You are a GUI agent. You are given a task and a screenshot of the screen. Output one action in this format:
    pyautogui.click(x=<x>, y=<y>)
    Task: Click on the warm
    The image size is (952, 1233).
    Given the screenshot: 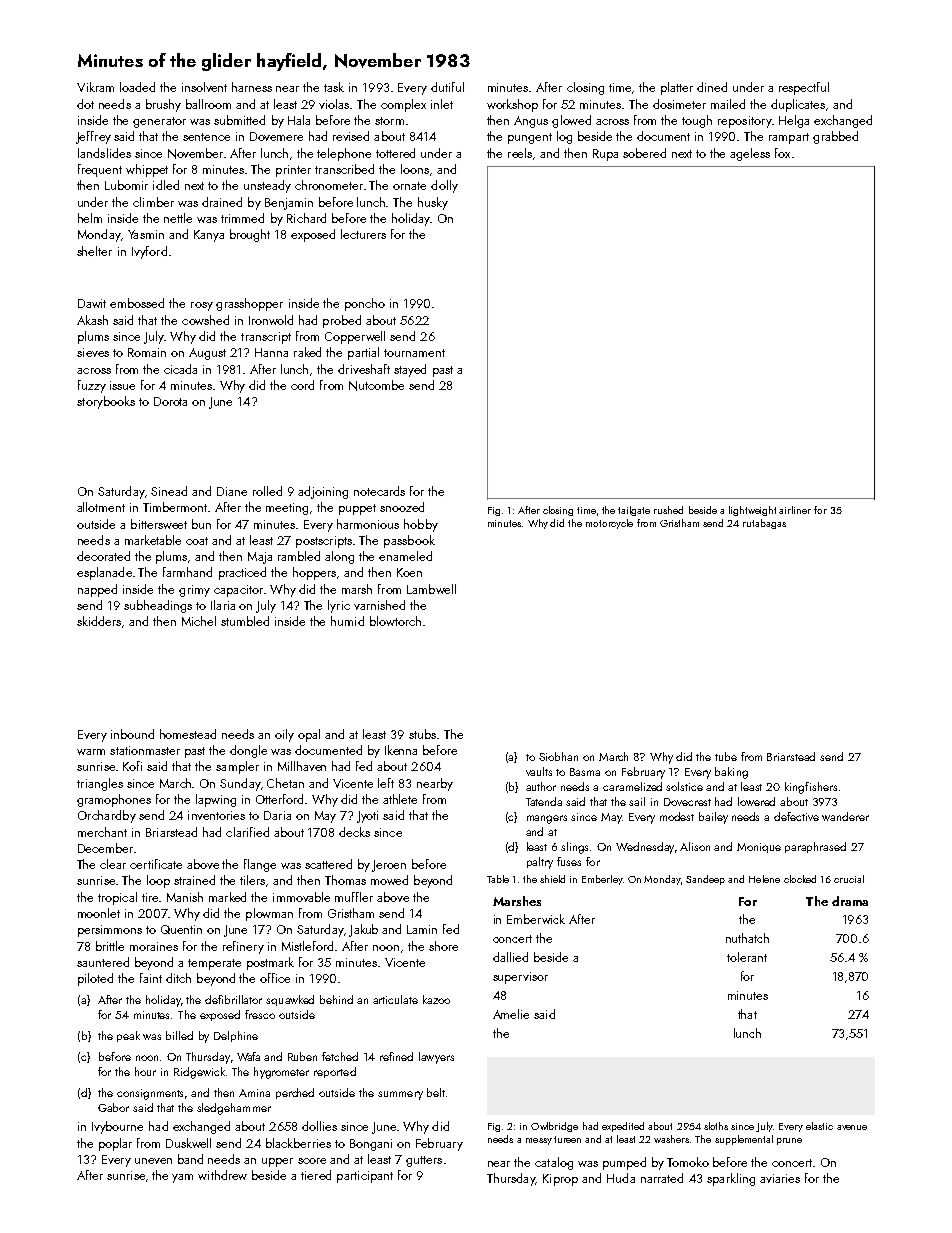 What is the action you would take?
    pyautogui.click(x=91, y=752)
